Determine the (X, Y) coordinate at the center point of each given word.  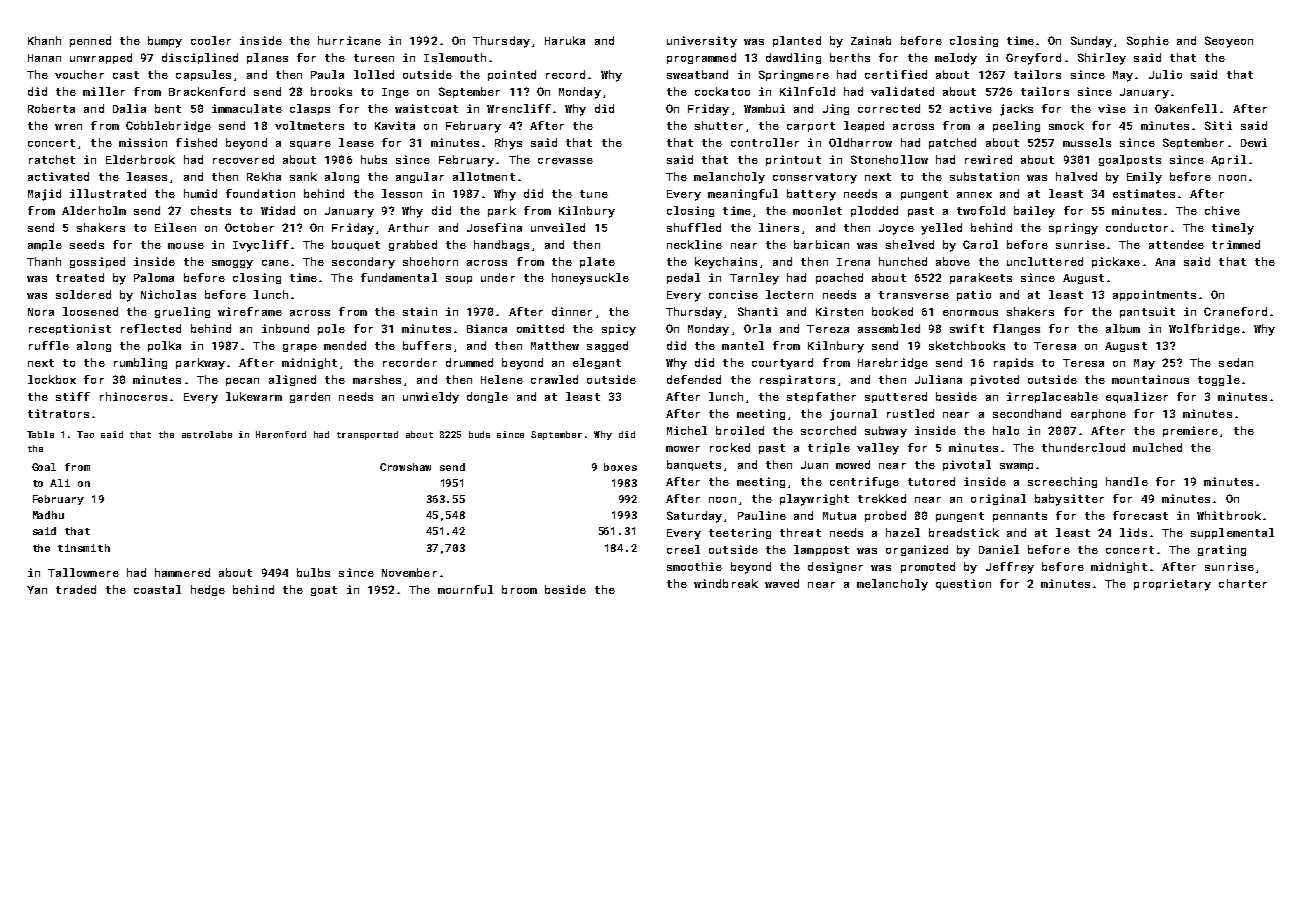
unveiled (558, 227)
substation (984, 176)
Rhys (508, 144)
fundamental (399, 277)
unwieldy (431, 398)
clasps (310, 109)
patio (974, 295)
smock (1066, 125)
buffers (427, 345)
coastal (157, 589)
